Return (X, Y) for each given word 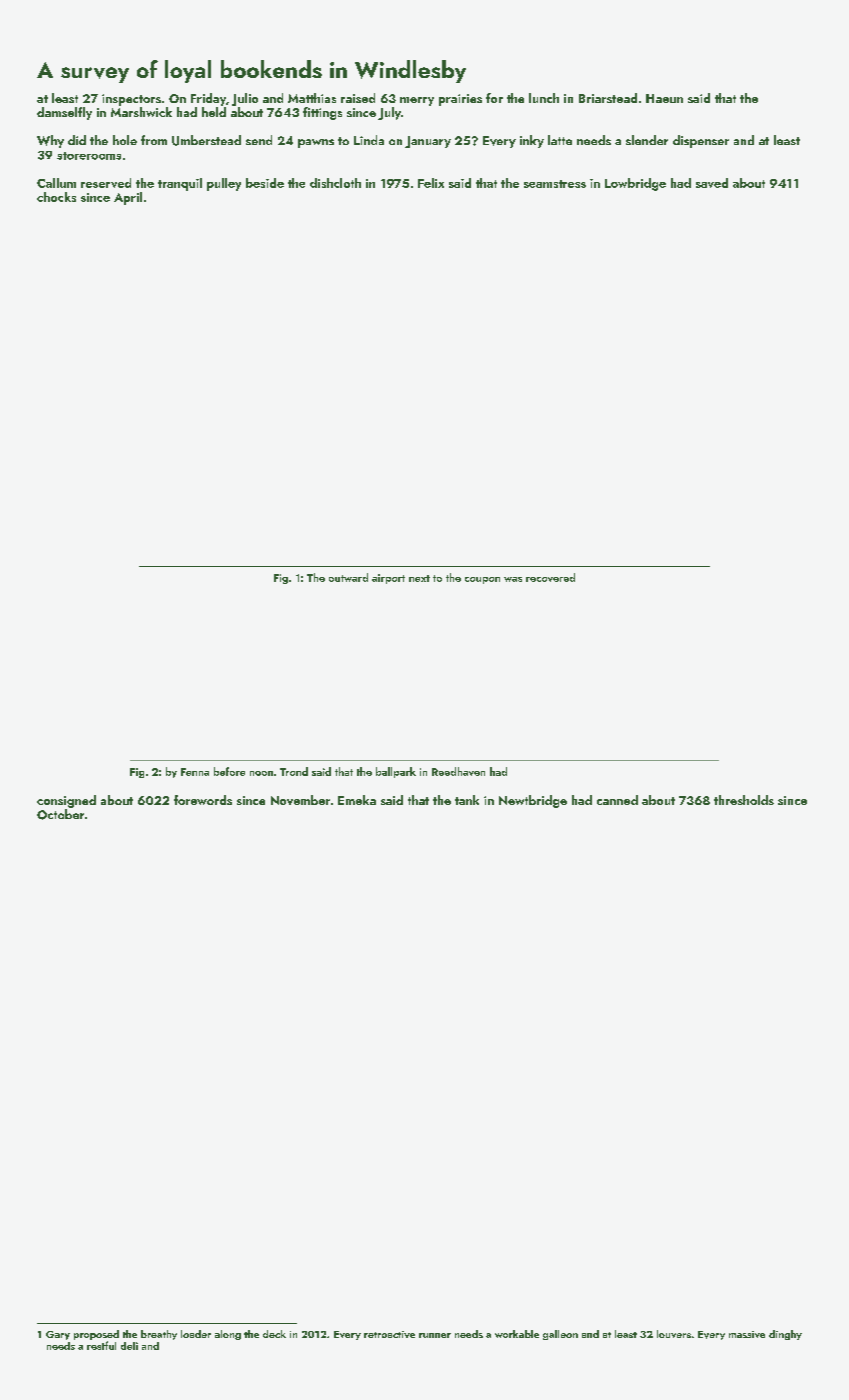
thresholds (744, 800)
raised (358, 98)
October (60, 814)
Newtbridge (533, 801)
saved (712, 183)
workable (517, 1334)
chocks (56, 197)
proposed (96, 1335)
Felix (431, 183)
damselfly (64, 113)
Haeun (664, 98)
